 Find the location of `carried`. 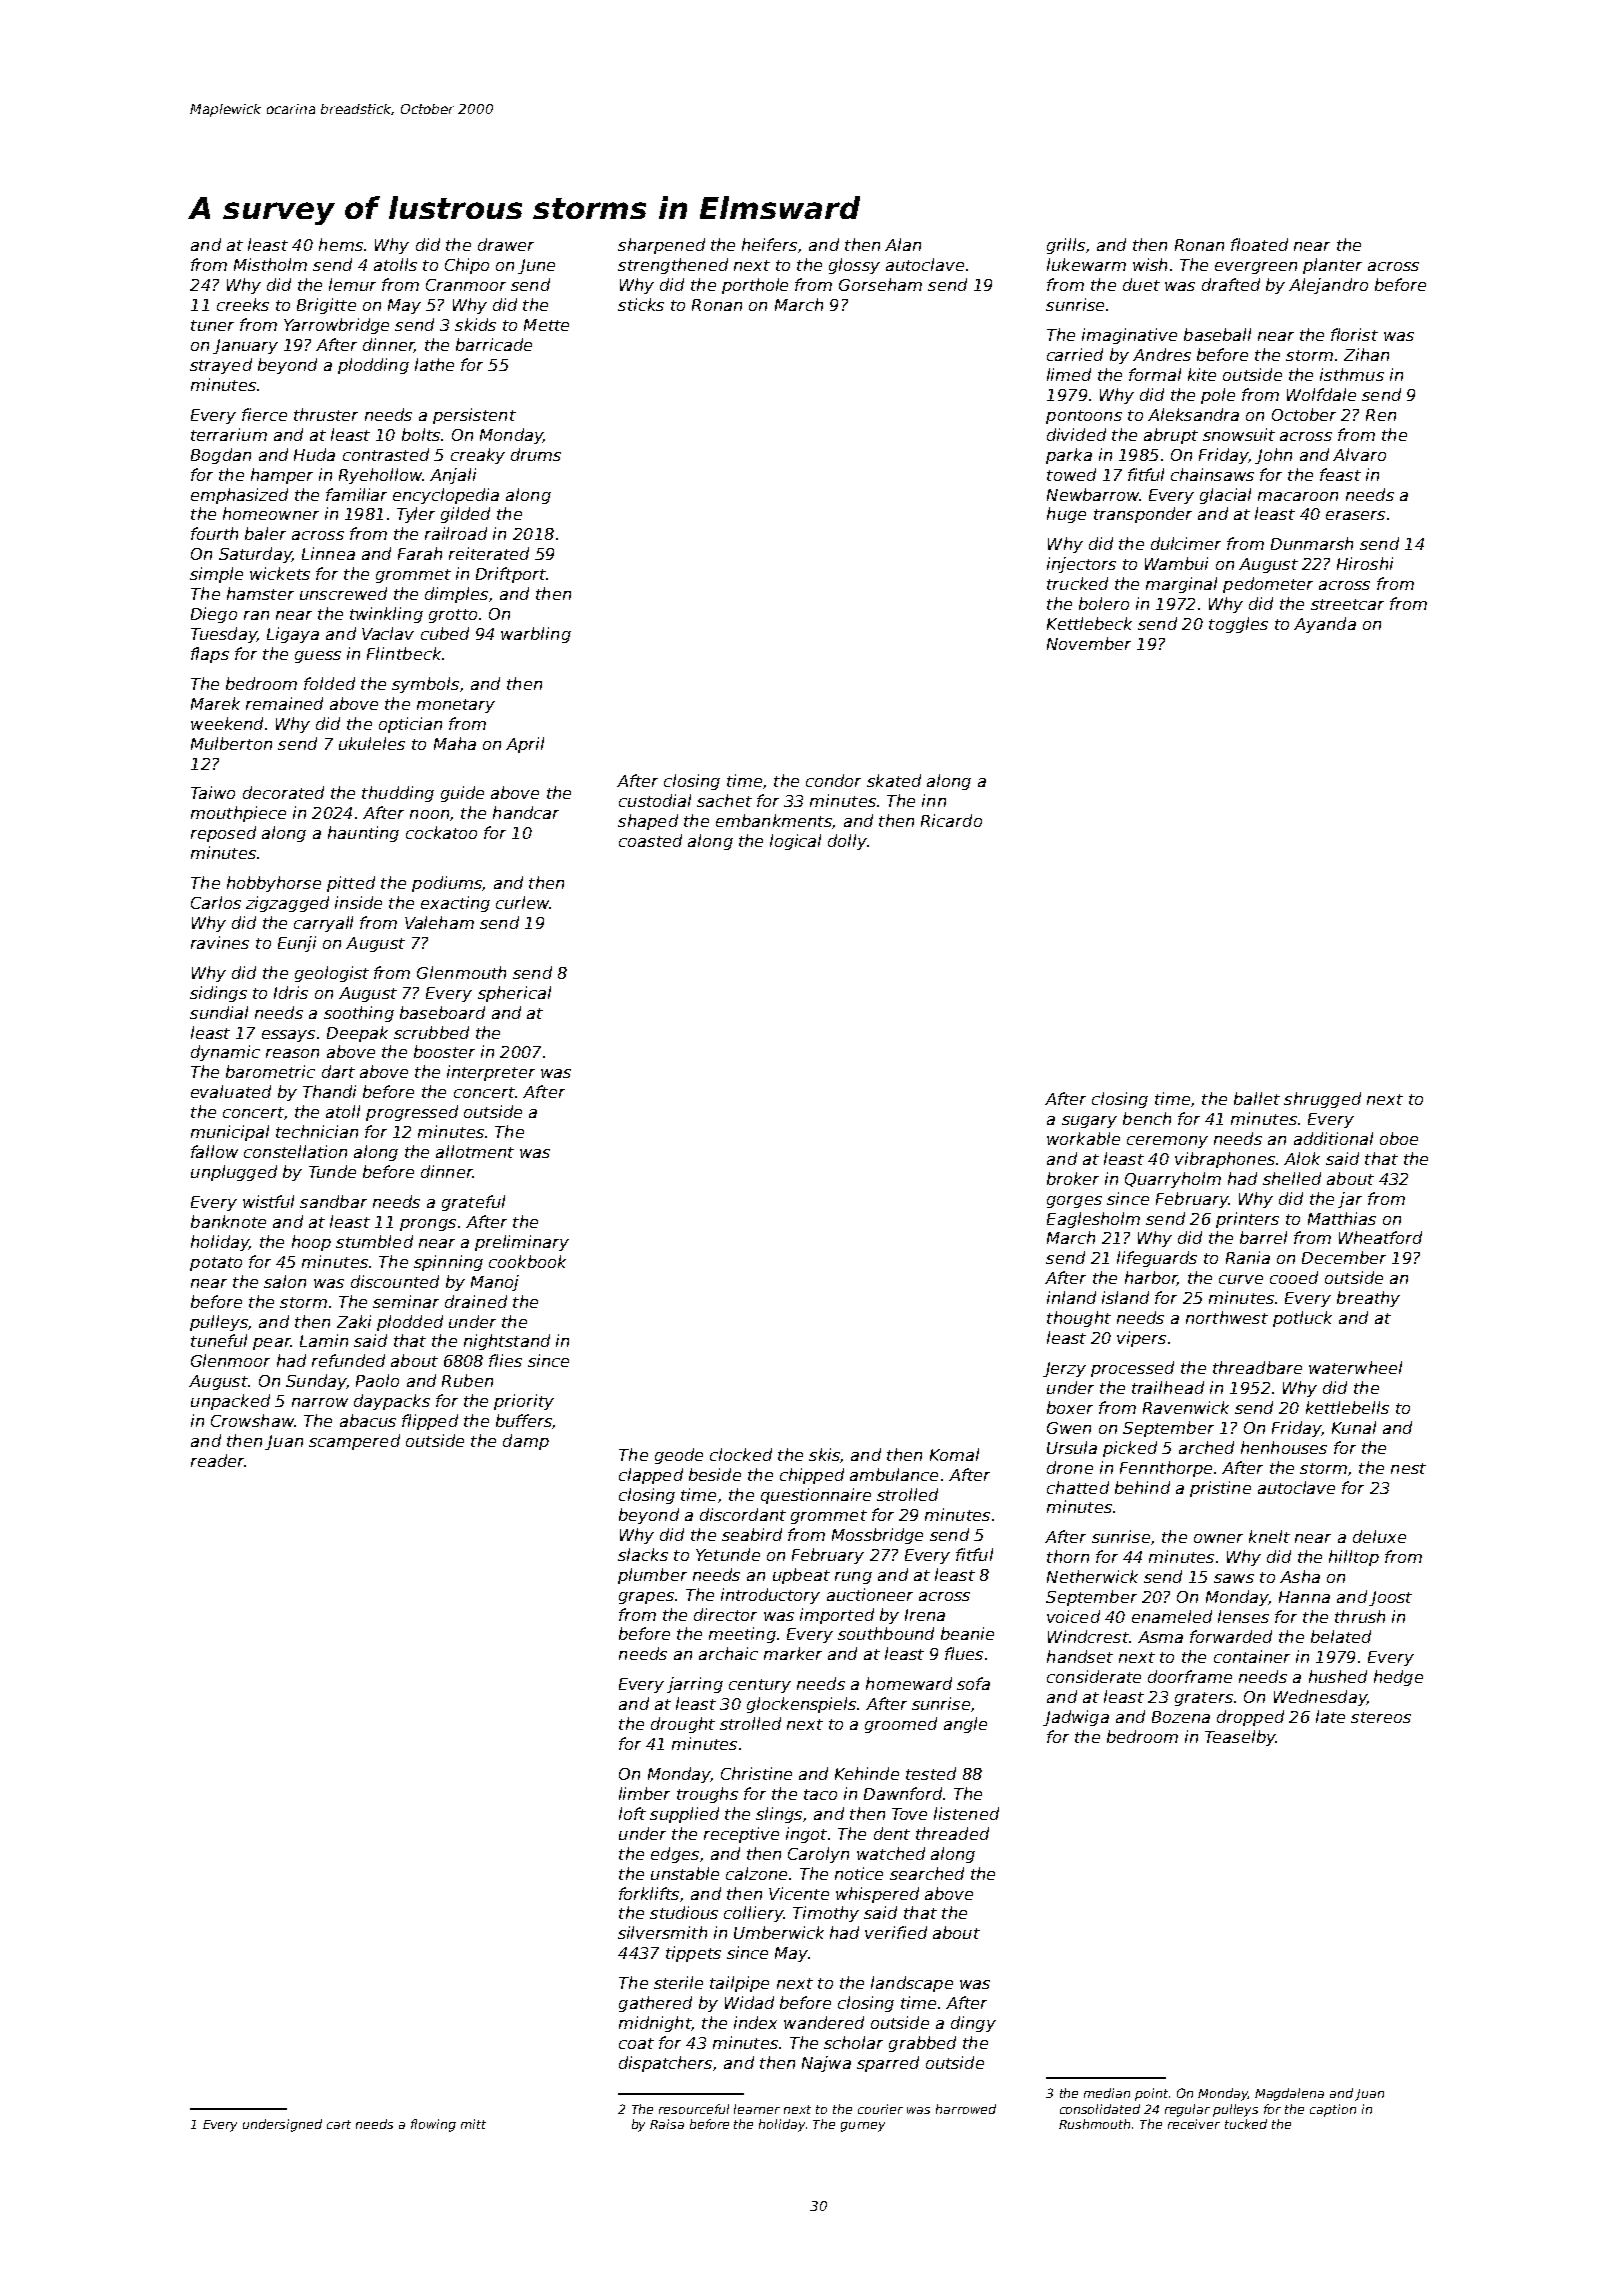

carried is located at coordinates (1075, 354).
